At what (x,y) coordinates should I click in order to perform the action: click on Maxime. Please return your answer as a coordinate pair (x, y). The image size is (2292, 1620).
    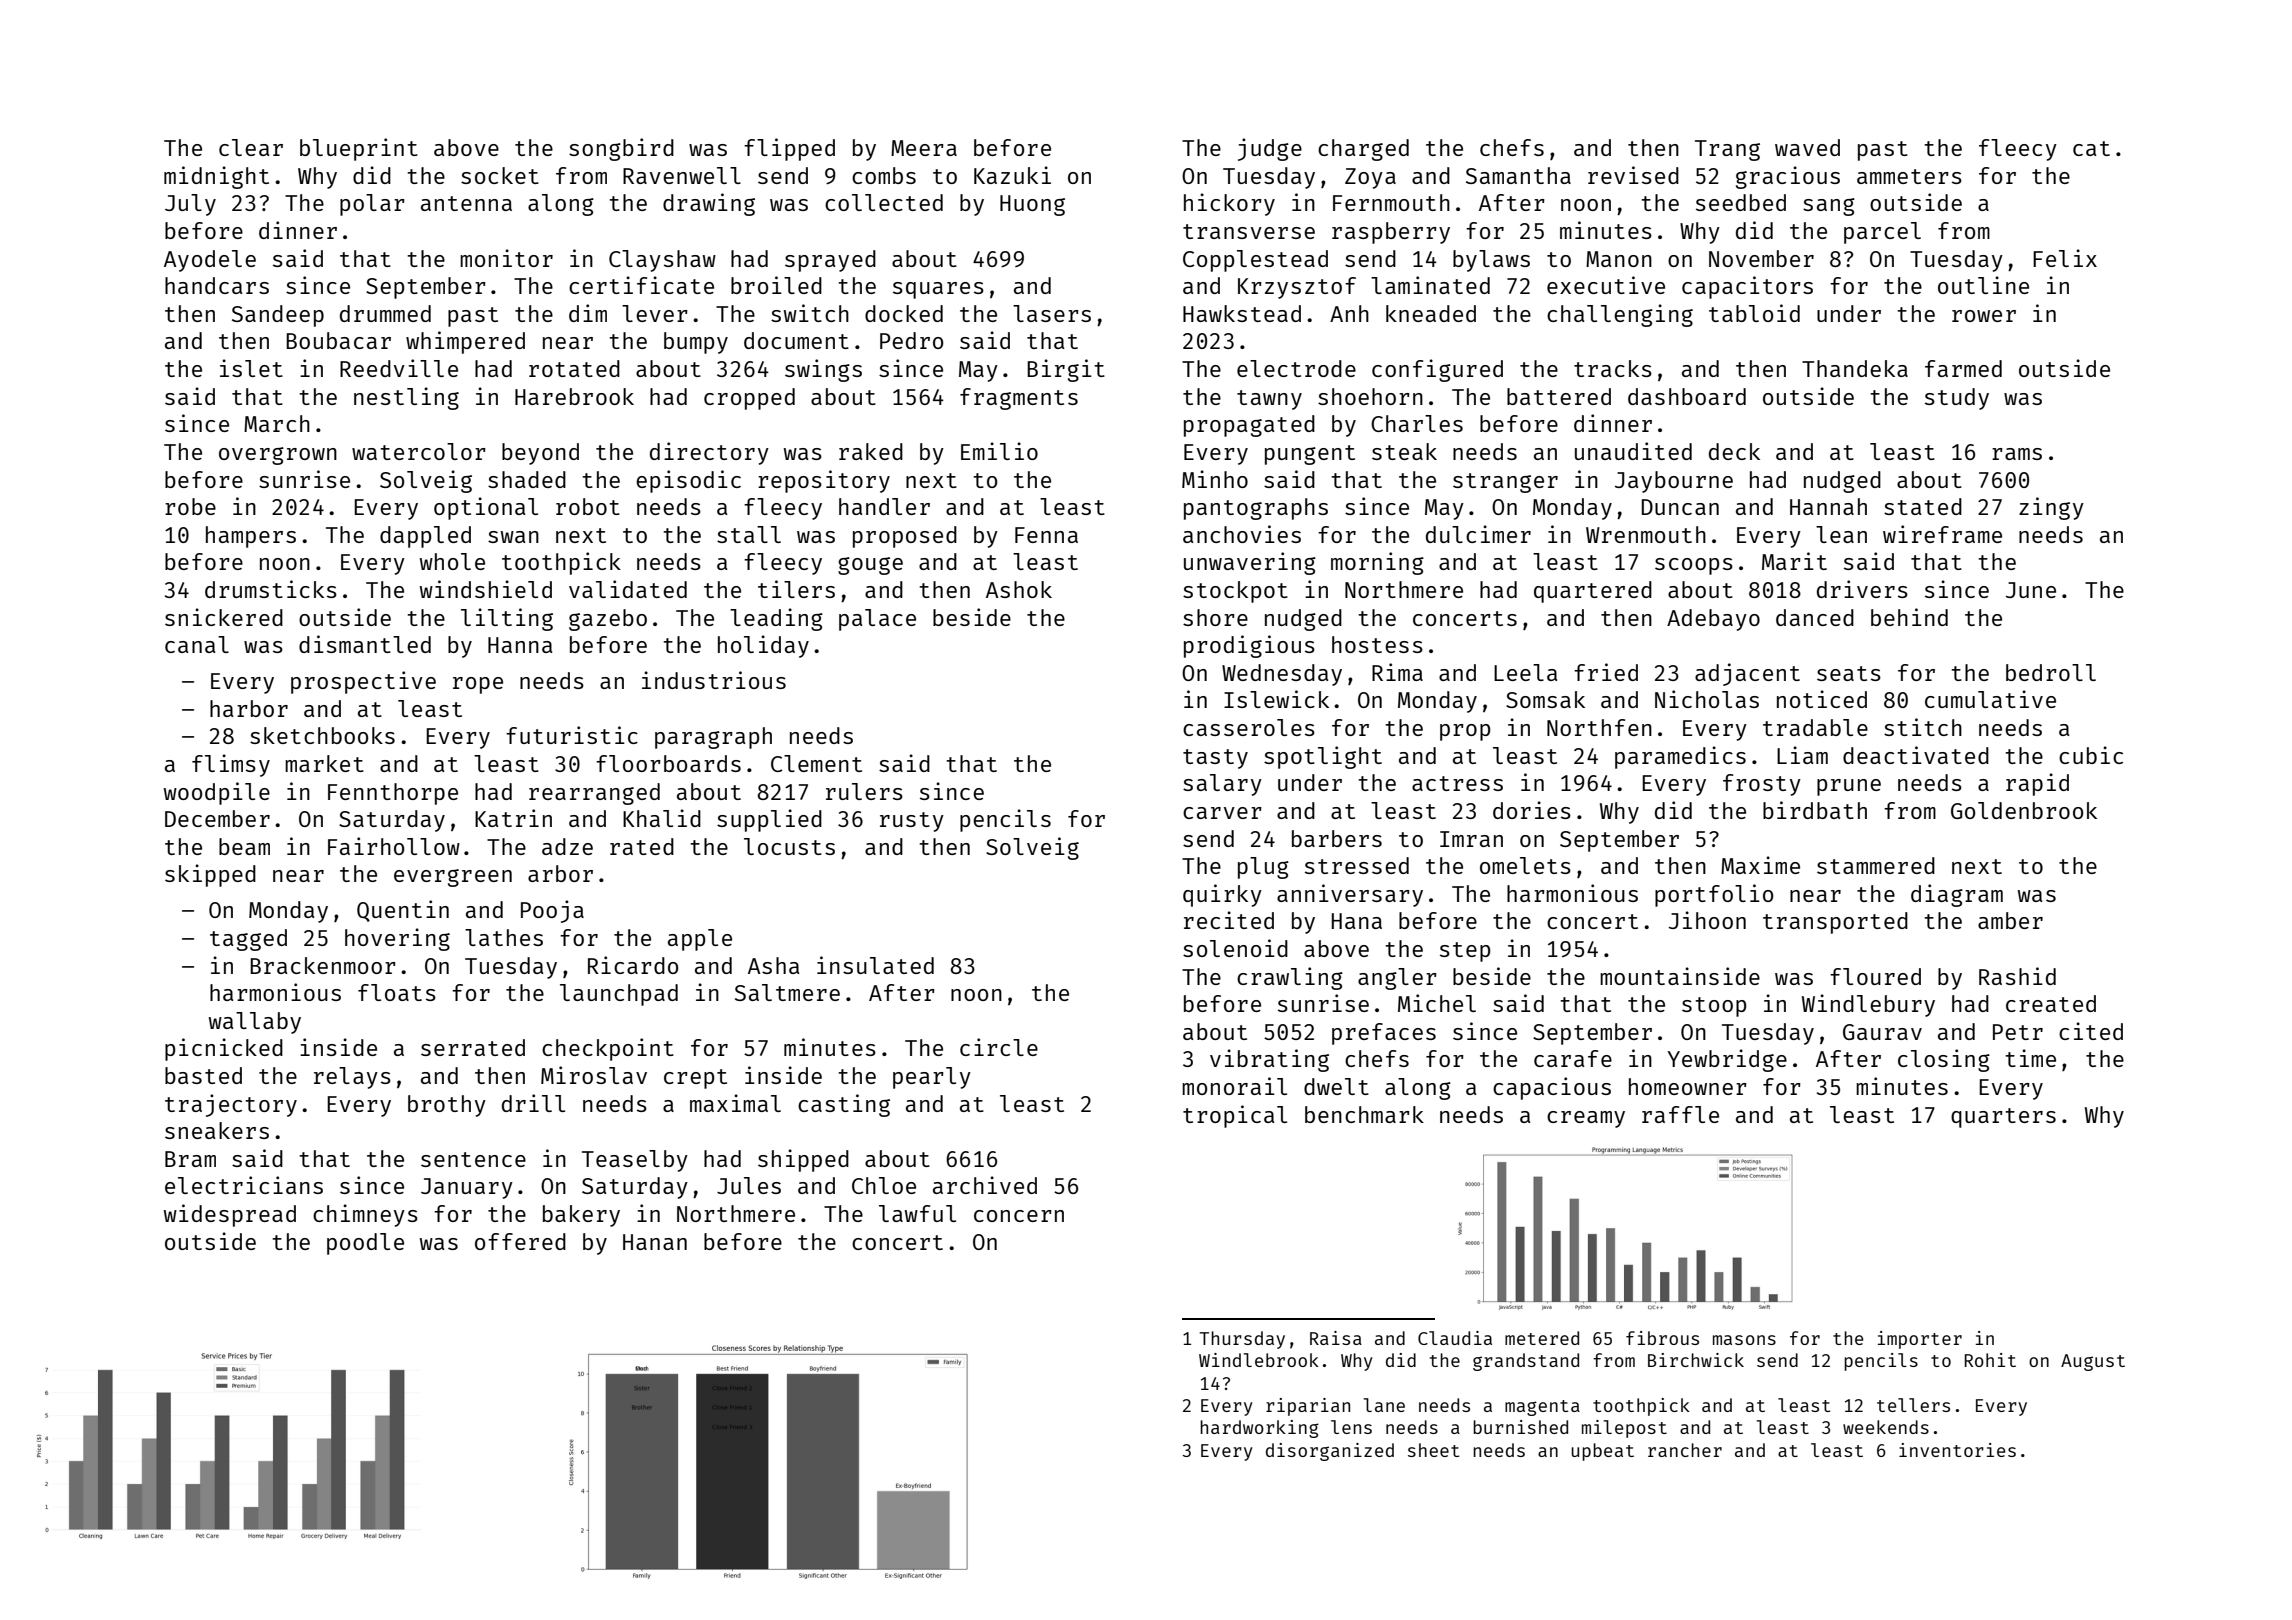
    Looking at the image, I should click on (1760, 865).
